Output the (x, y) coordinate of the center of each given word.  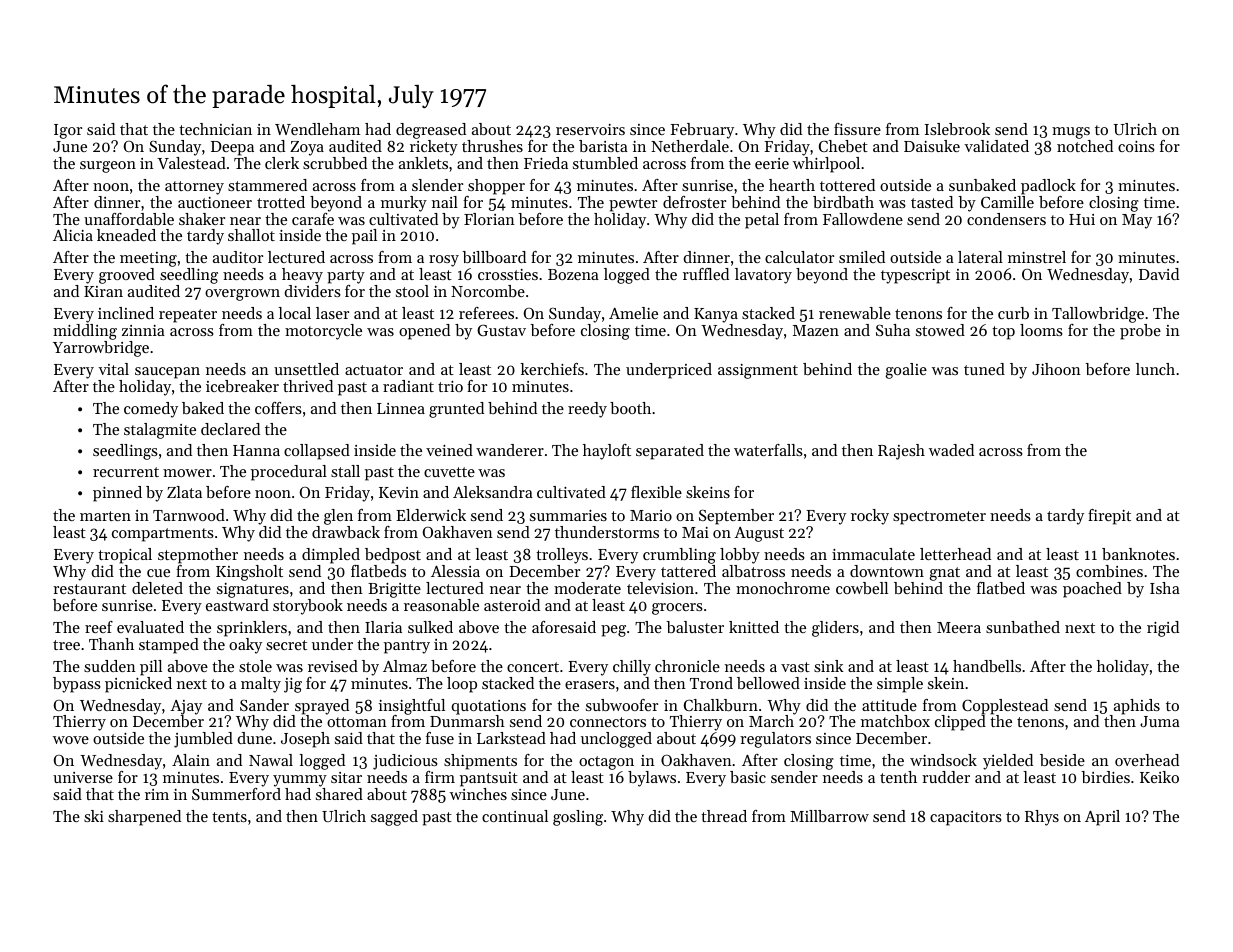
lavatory (763, 276)
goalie (906, 371)
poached (1092, 590)
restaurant (89, 589)
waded (951, 450)
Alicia (73, 235)
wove (71, 740)
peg (613, 631)
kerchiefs (552, 369)
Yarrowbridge (101, 349)
